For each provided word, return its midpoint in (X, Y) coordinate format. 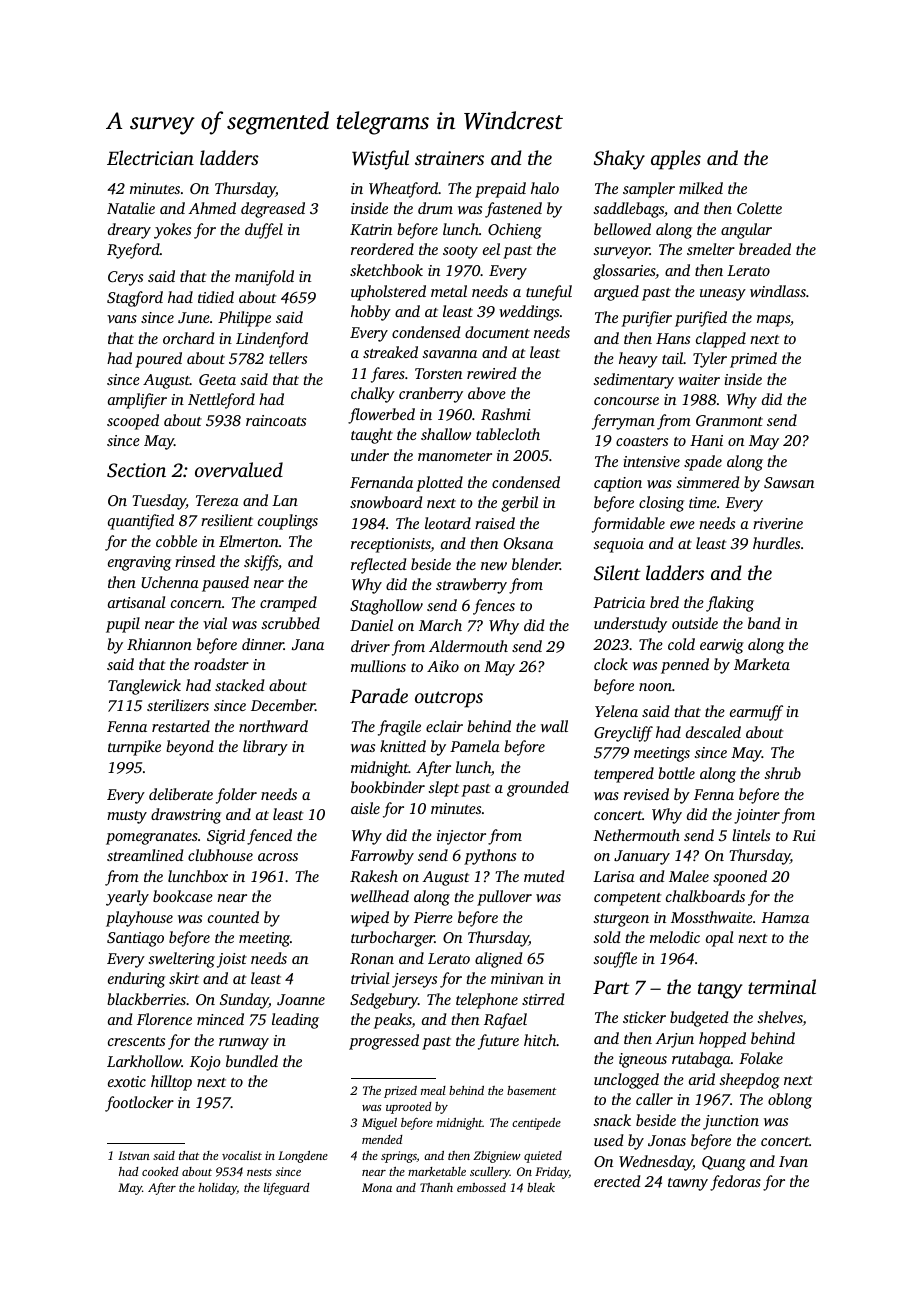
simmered (708, 482)
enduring (136, 980)
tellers (288, 358)
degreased (273, 210)
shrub (782, 773)
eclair (444, 726)
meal (433, 1090)
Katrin (371, 229)
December (283, 705)
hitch (540, 1040)
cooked (160, 1171)
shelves (780, 1018)
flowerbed (381, 416)
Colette (759, 208)
